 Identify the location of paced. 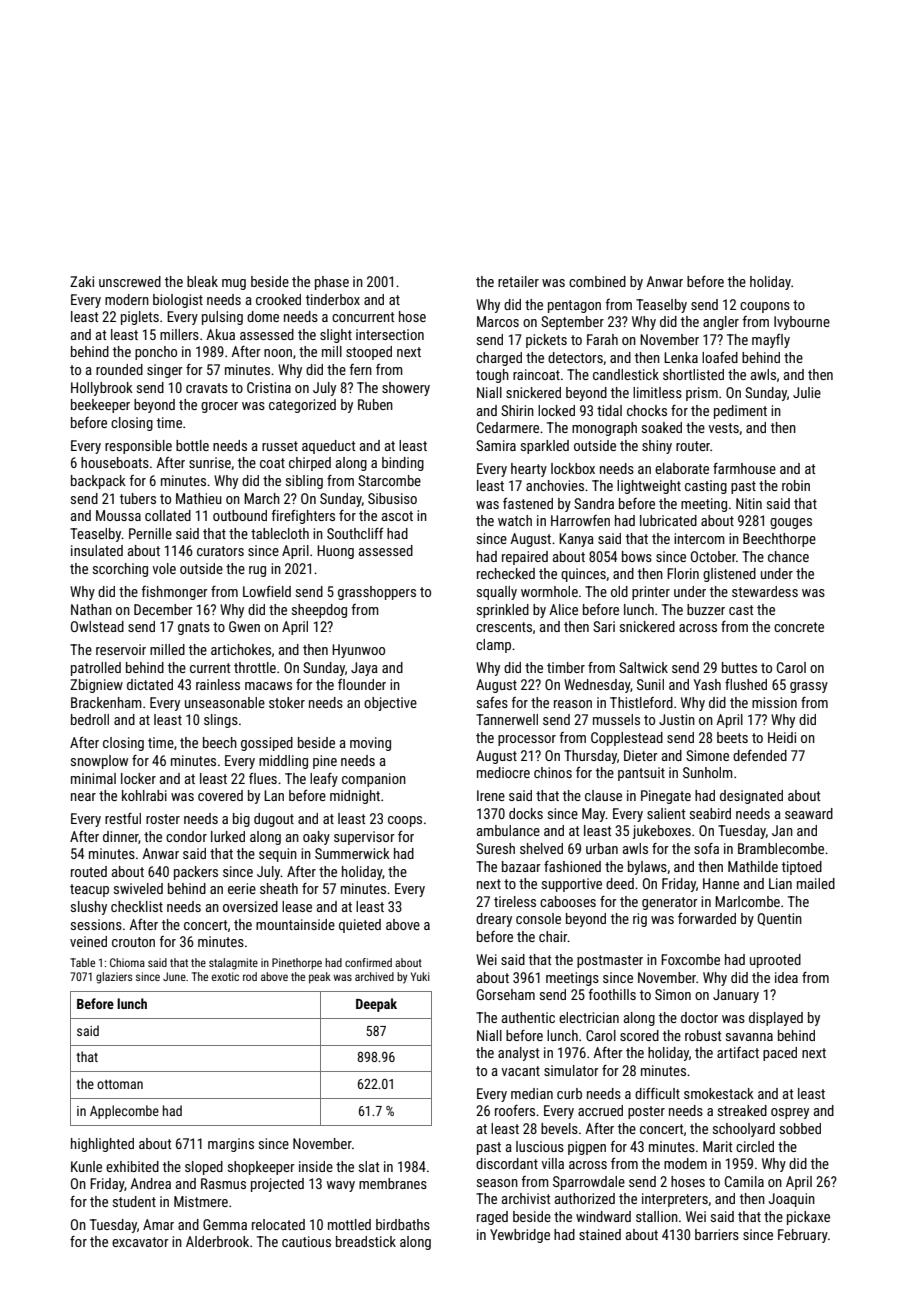
(780, 1054).
